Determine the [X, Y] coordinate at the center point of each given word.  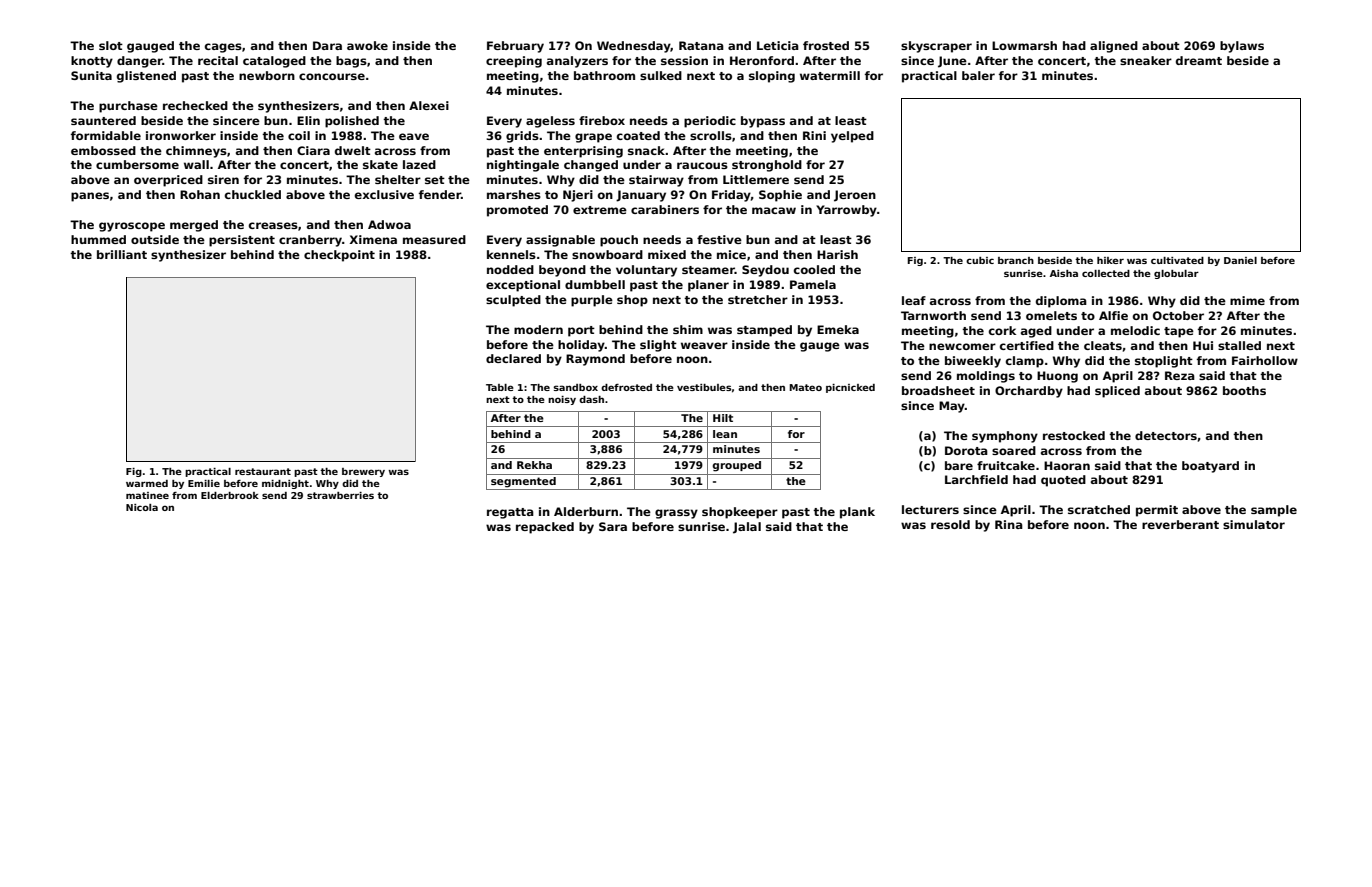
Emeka [838, 329]
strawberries [340, 495]
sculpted [513, 301]
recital [218, 60]
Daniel [1240, 260]
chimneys [196, 152]
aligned [1114, 47]
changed [591, 166]
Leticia [778, 45]
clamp [1025, 362]
